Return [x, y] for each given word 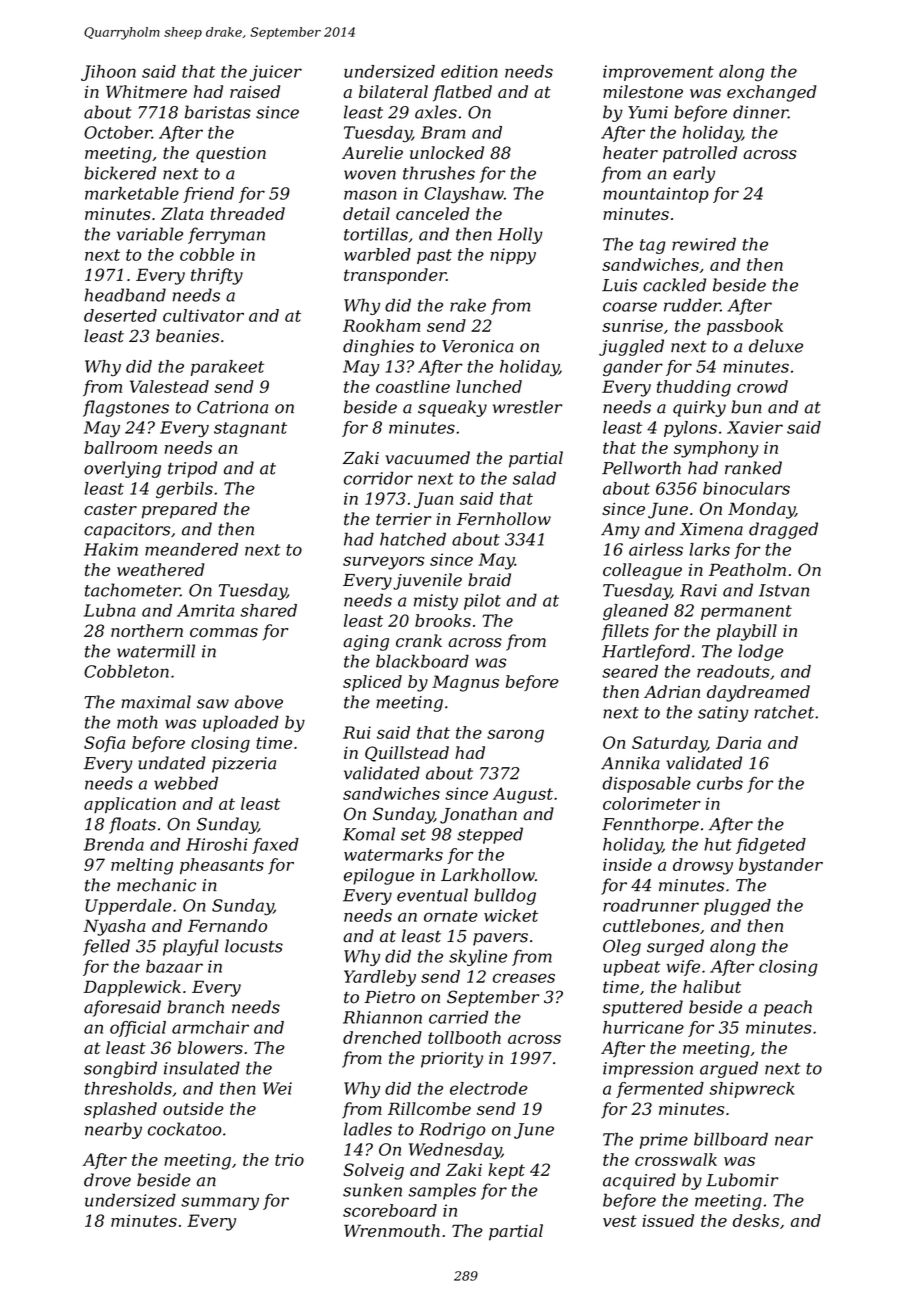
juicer [276, 73]
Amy [620, 531]
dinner [760, 112]
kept [506, 1171]
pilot [482, 601]
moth [137, 722]
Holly [520, 235]
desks [756, 1220]
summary [220, 1203]
